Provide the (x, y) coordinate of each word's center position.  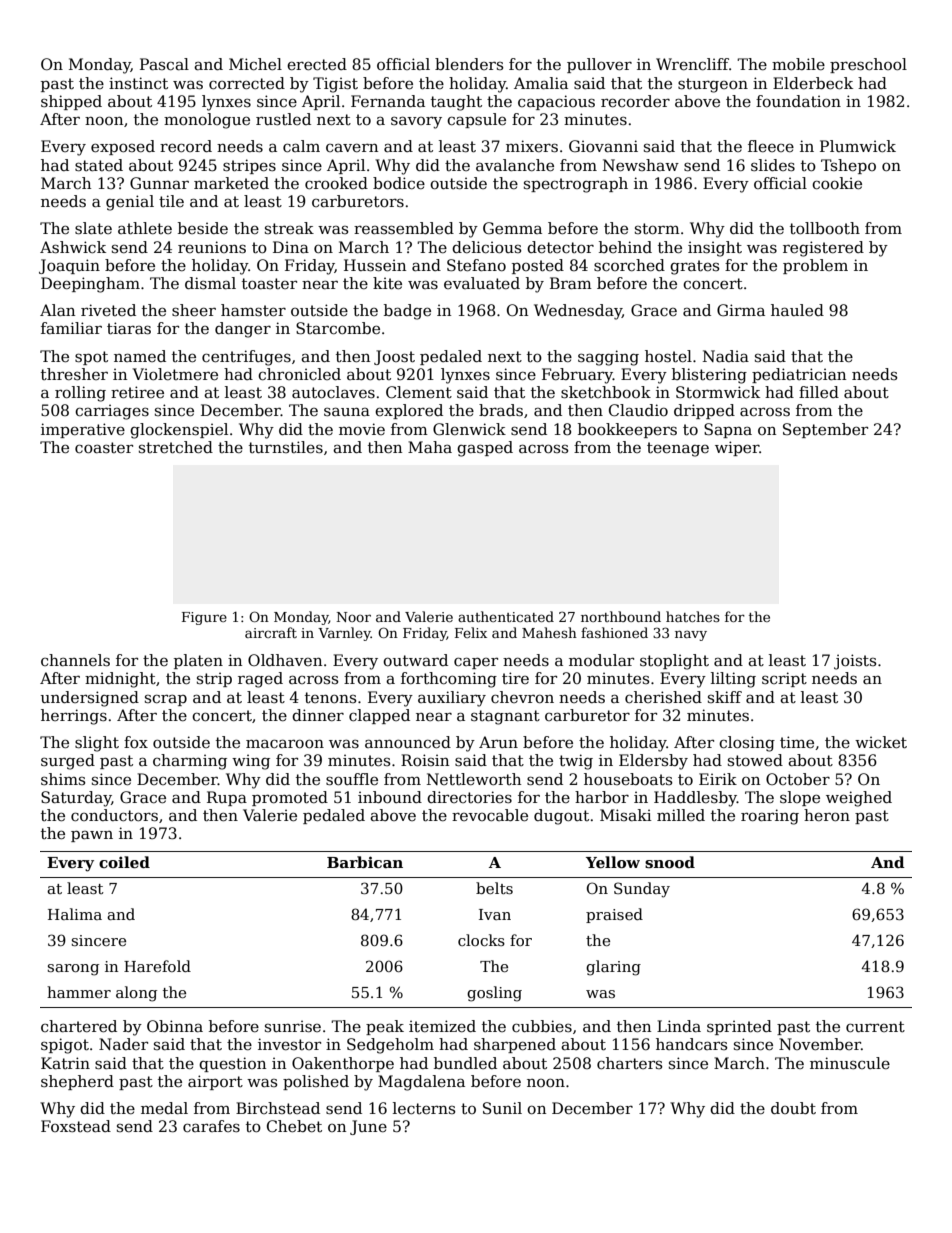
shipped (71, 102)
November (820, 1044)
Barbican (365, 862)
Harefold (157, 966)
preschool (868, 65)
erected (317, 64)
